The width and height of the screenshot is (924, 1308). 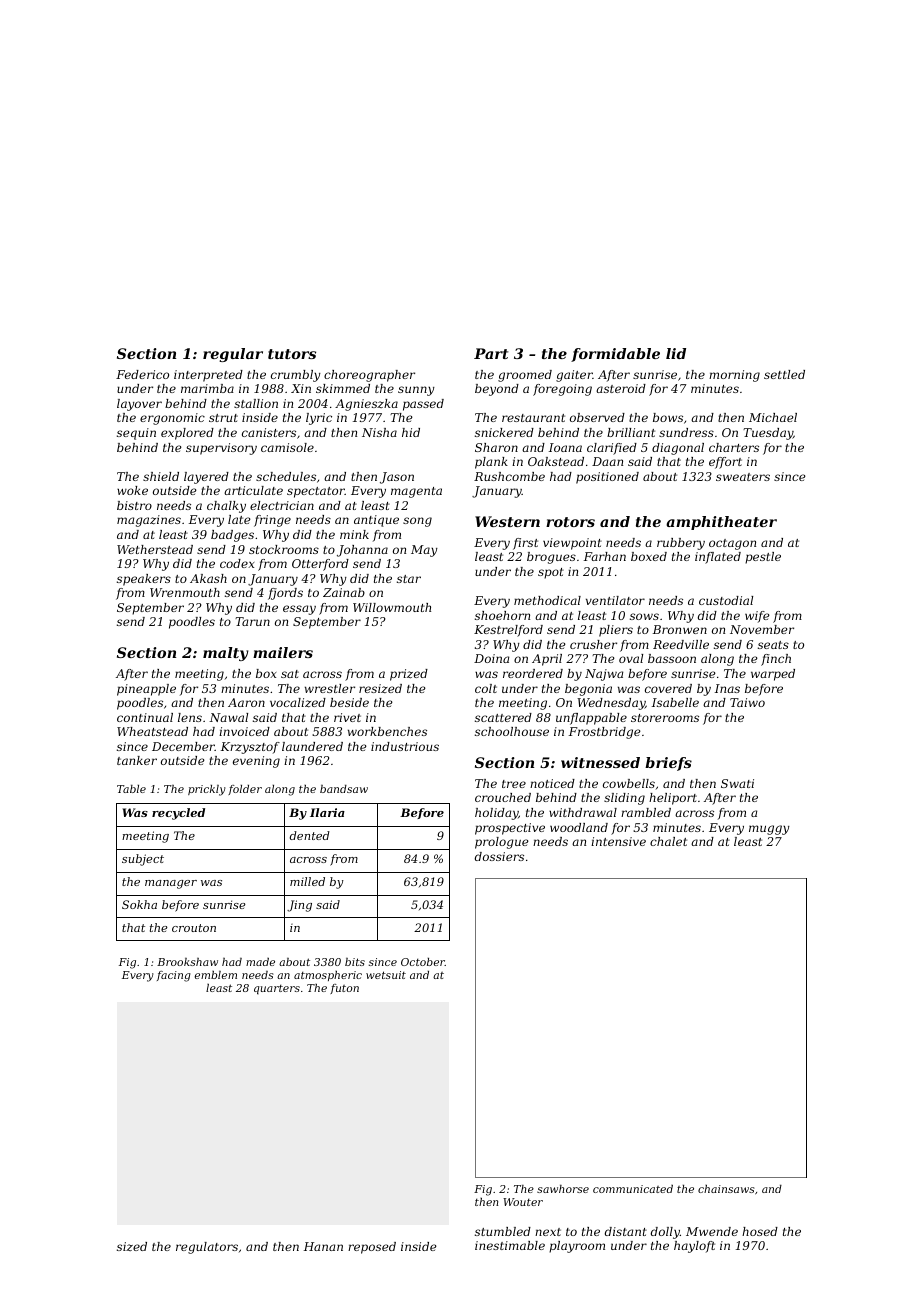 I want to click on chainsaws, so click(x=726, y=1189).
